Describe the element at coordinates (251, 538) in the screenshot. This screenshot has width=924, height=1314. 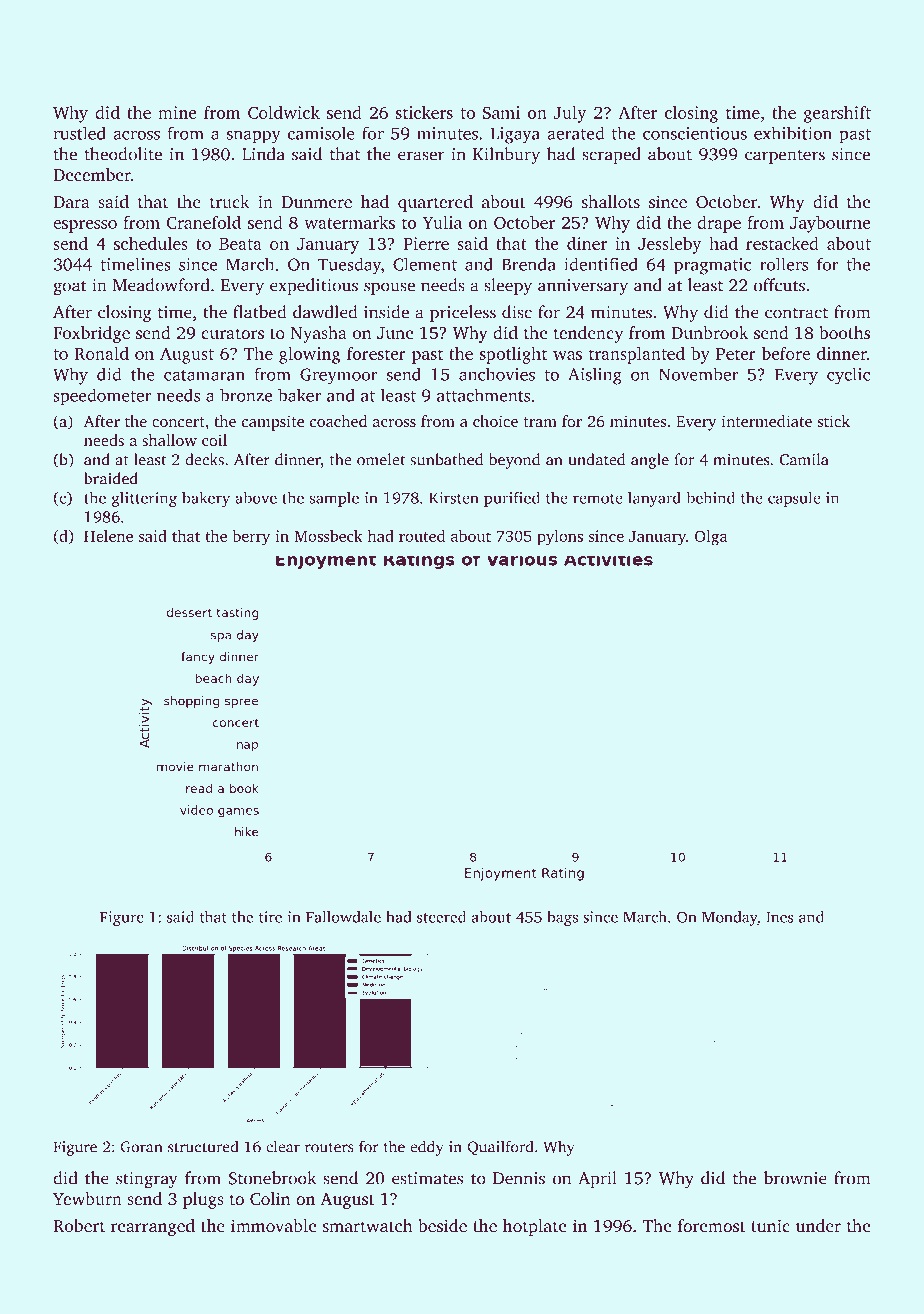
I see `berry` at that location.
